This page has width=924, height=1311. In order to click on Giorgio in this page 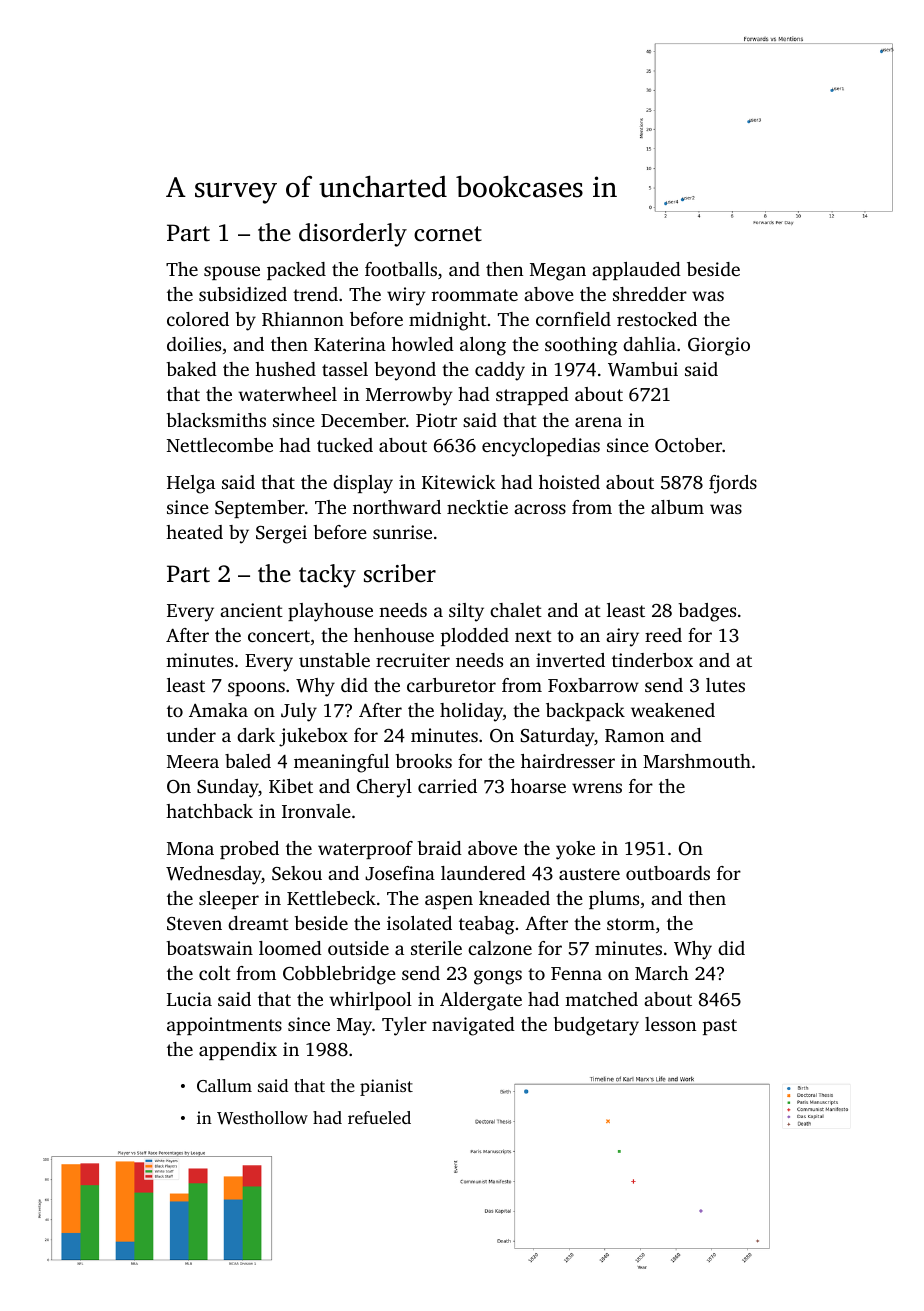, I will do `click(719, 346)`.
